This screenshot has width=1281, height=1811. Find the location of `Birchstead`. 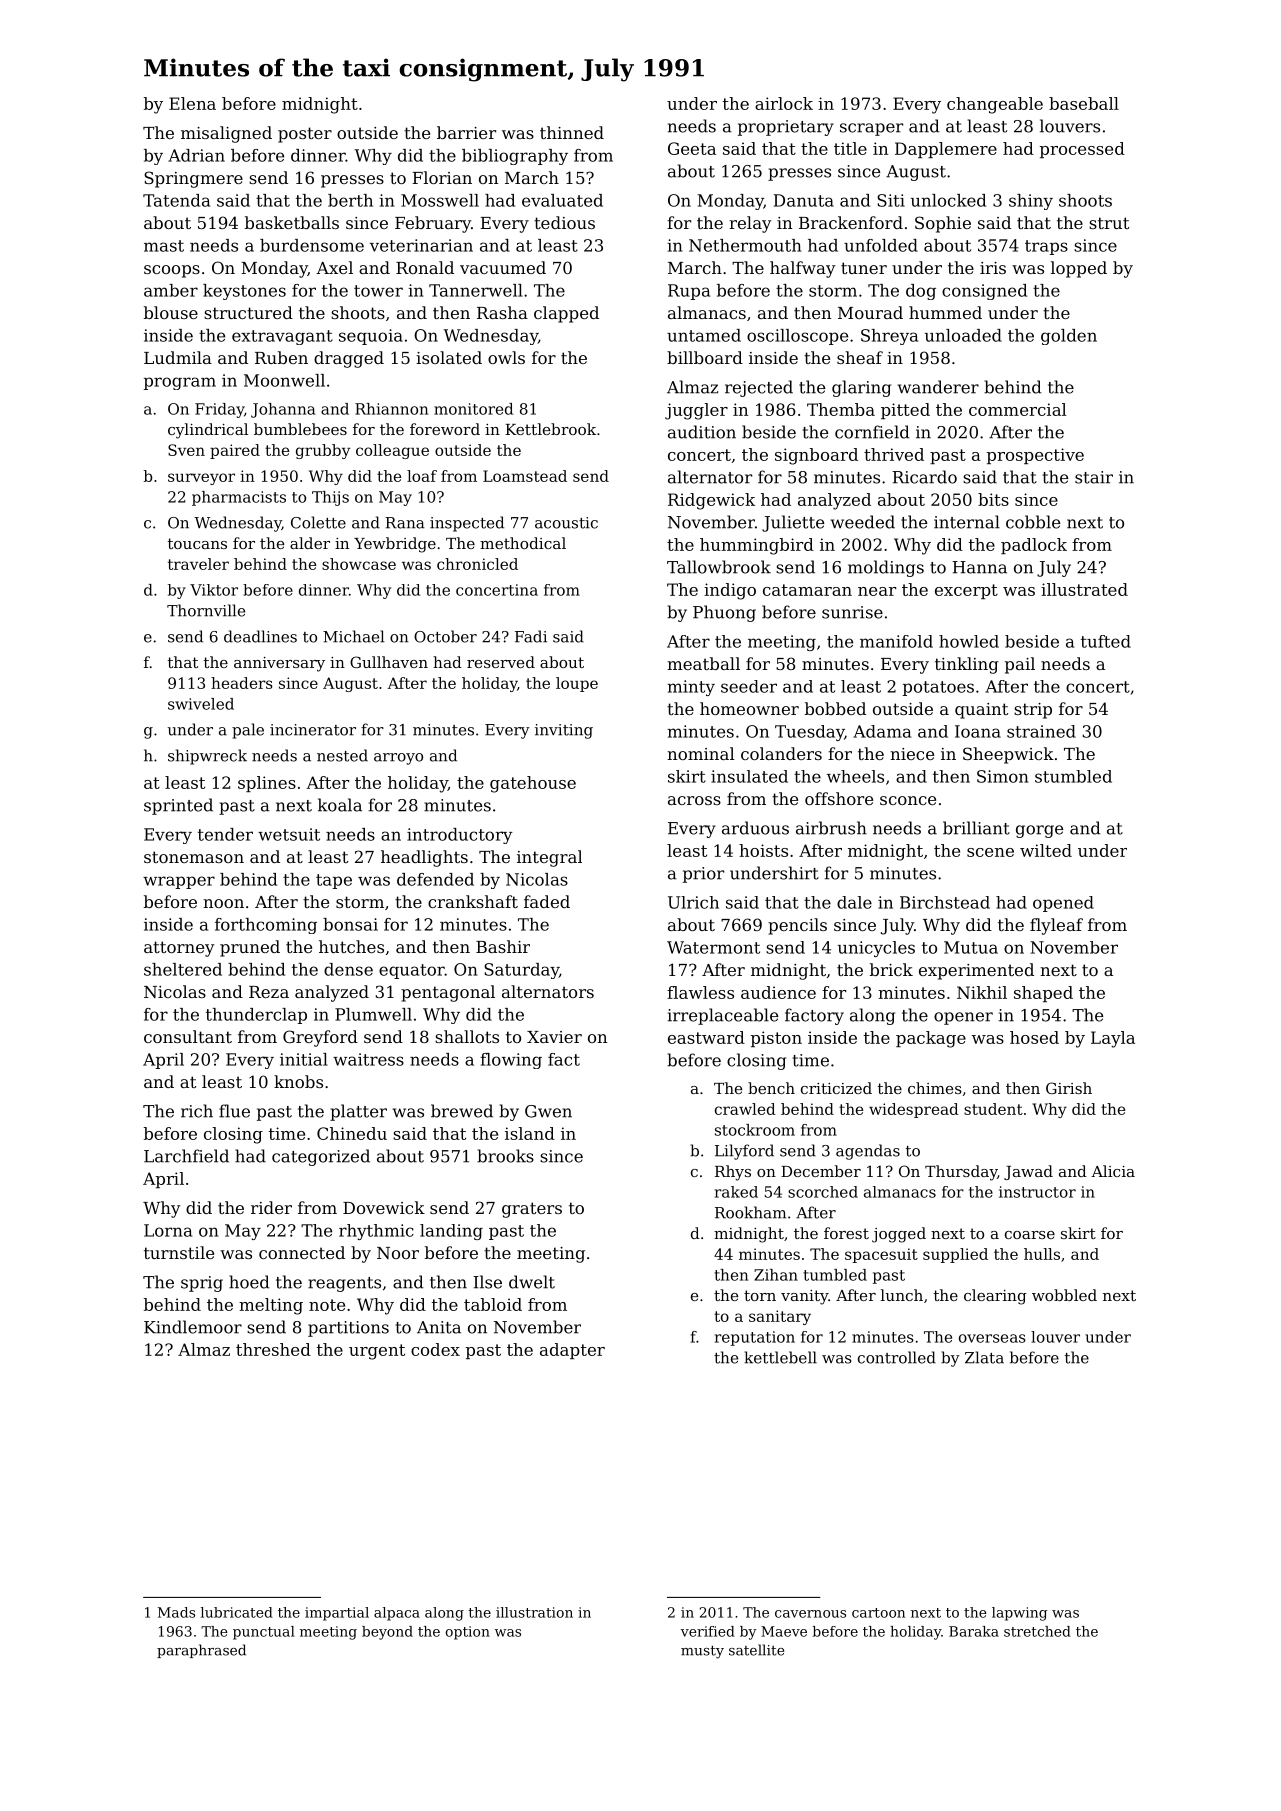

Birchstead is located at coordinates (945, 902).
